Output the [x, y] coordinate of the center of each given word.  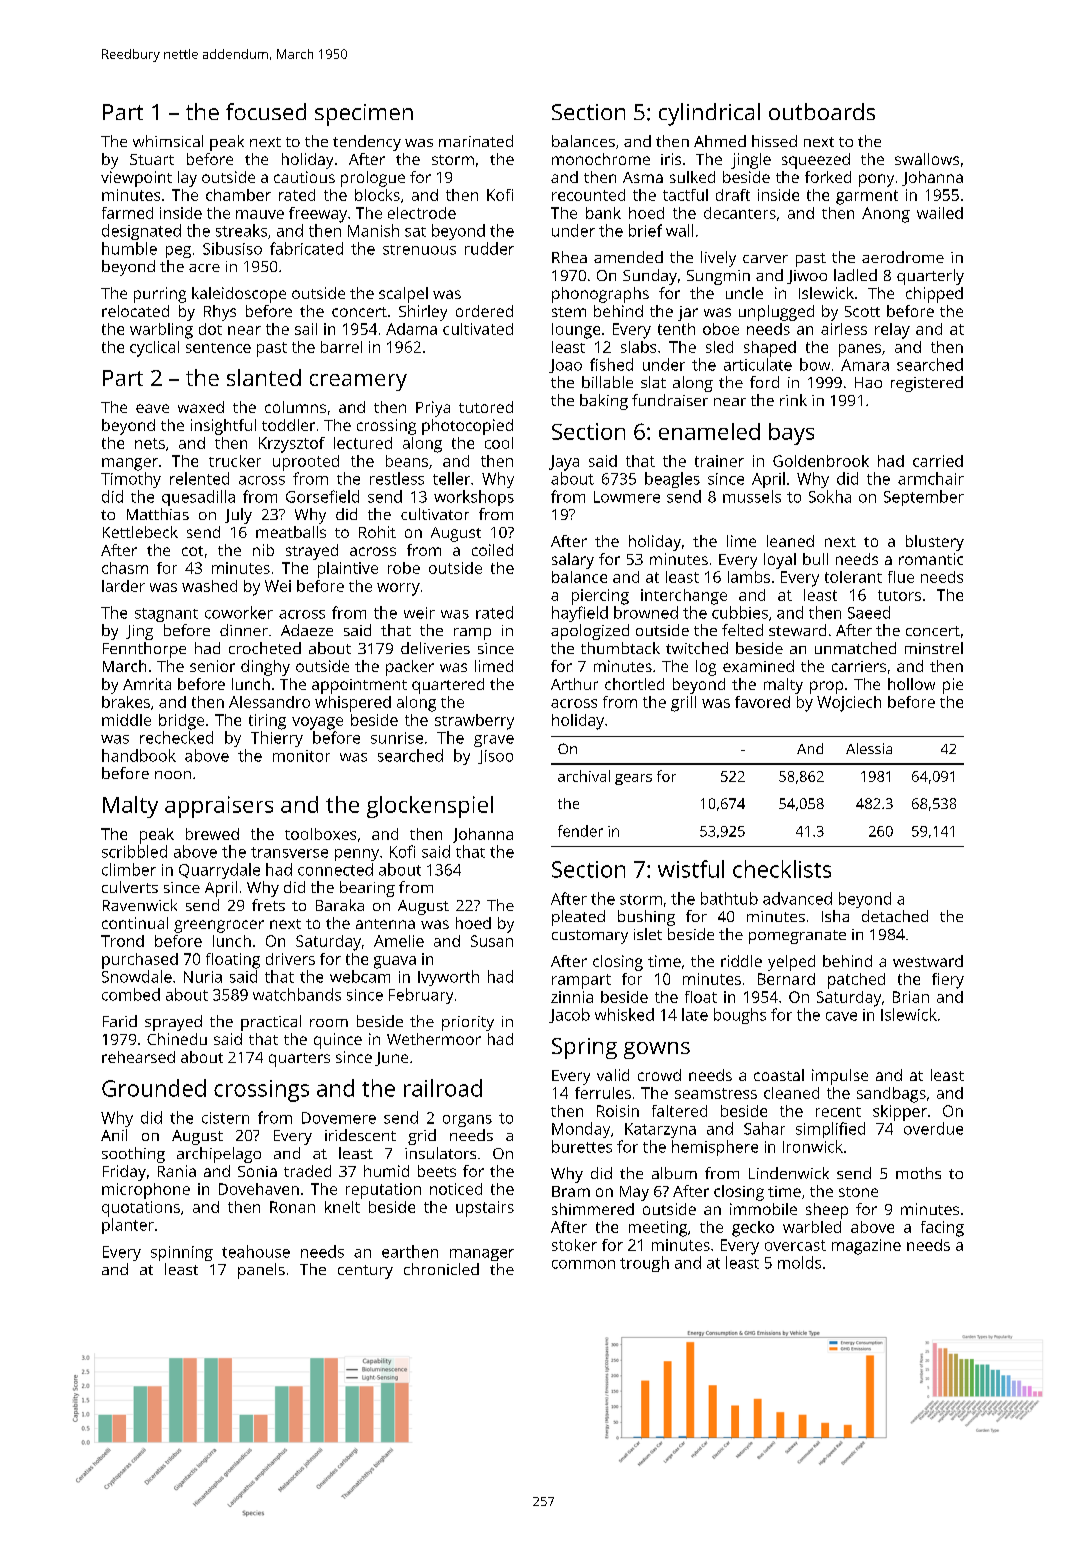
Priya [433, 409]
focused [266, 111]
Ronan [292, 1207]
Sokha [830, 496]
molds [799, 1262]
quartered [448, 686]
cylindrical [709, 114]
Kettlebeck [140, 532]
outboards [822, 111]
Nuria [203, 977]
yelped [791, 963]
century [365, 1272]
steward [797, 630]
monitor [301, 756]
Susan [492, 941]
